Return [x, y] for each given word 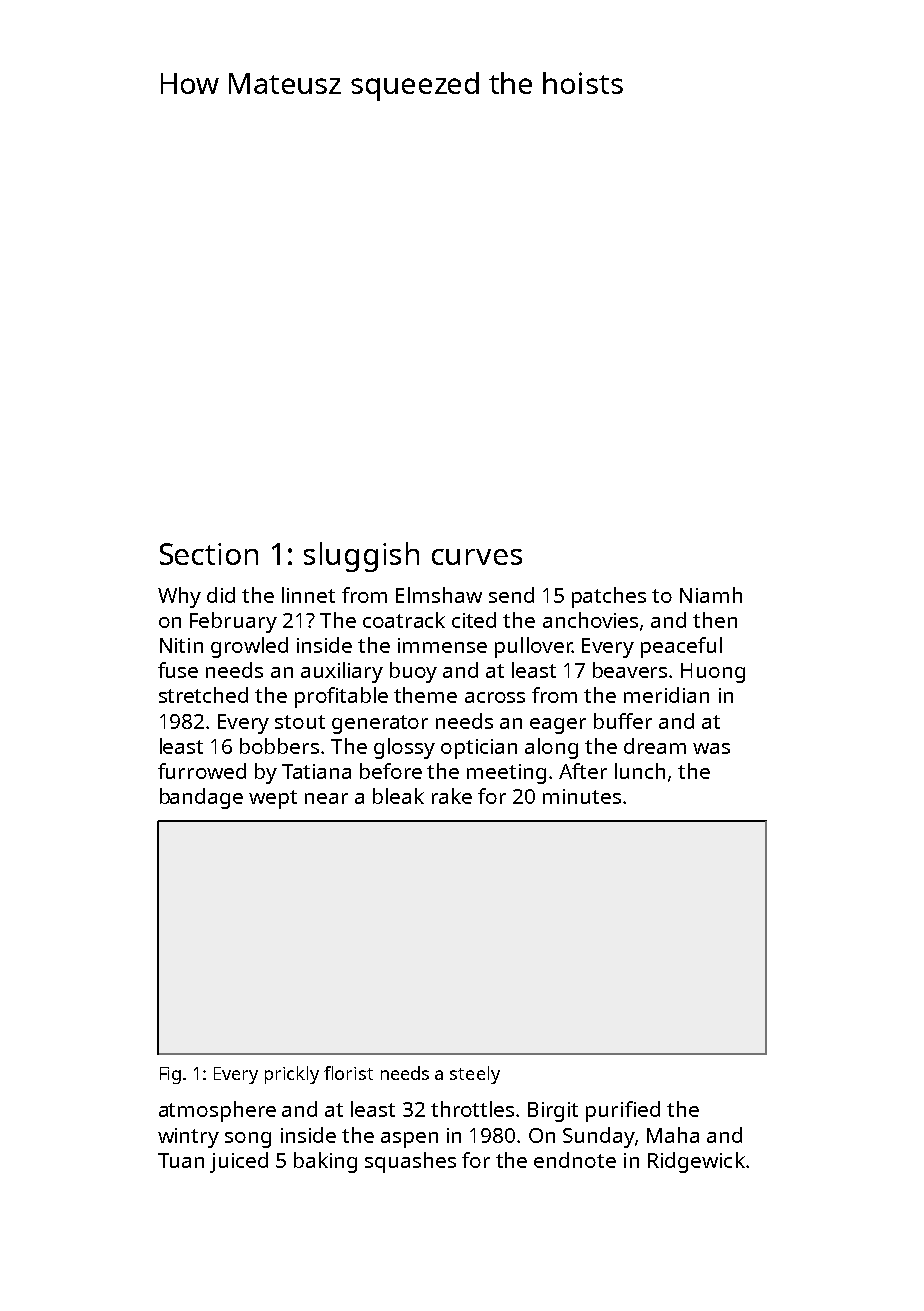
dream [655, 746]
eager [558, 726]
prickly [292, 1075]
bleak [398, 796]
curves [477, 557]
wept [273, 799]
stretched [203, 695]
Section [209, 554]
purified [623, 1111]
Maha [673, 1135]
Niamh [711, 595]
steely [475, 1075]
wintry [188, 1138]
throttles [472, 1109]
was [711, 748]
